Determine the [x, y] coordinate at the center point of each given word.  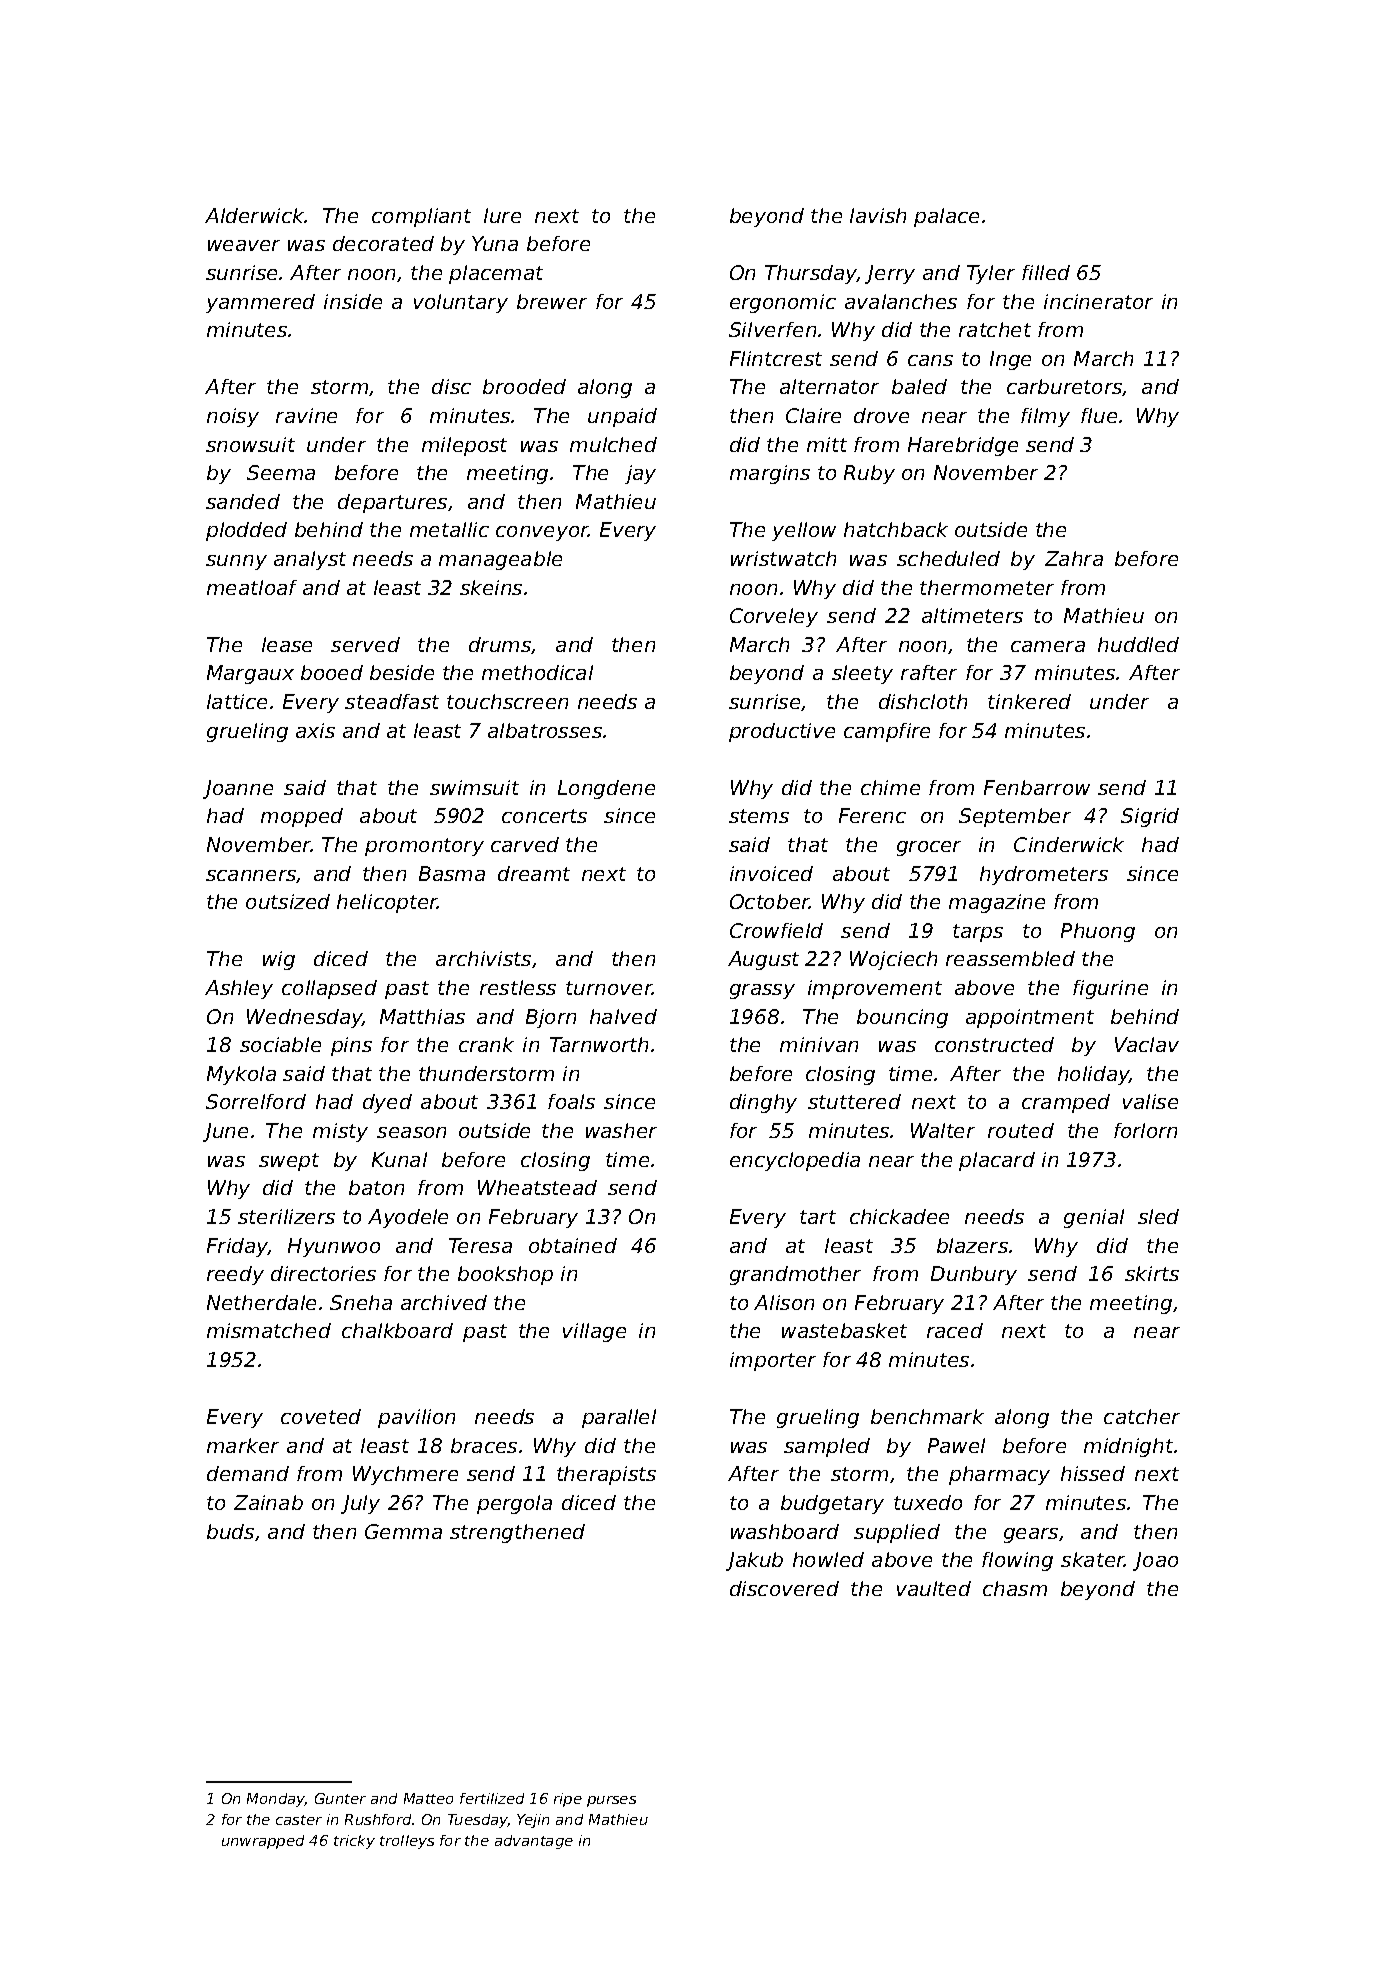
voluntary [461, 303]
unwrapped [263, 1842]
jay [640, 474]
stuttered [854, 1101]
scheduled [948, 558]
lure [502, 215]
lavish [878, 215]
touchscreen [507, 701]
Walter [943, 1130]
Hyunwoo [334, 1247]
